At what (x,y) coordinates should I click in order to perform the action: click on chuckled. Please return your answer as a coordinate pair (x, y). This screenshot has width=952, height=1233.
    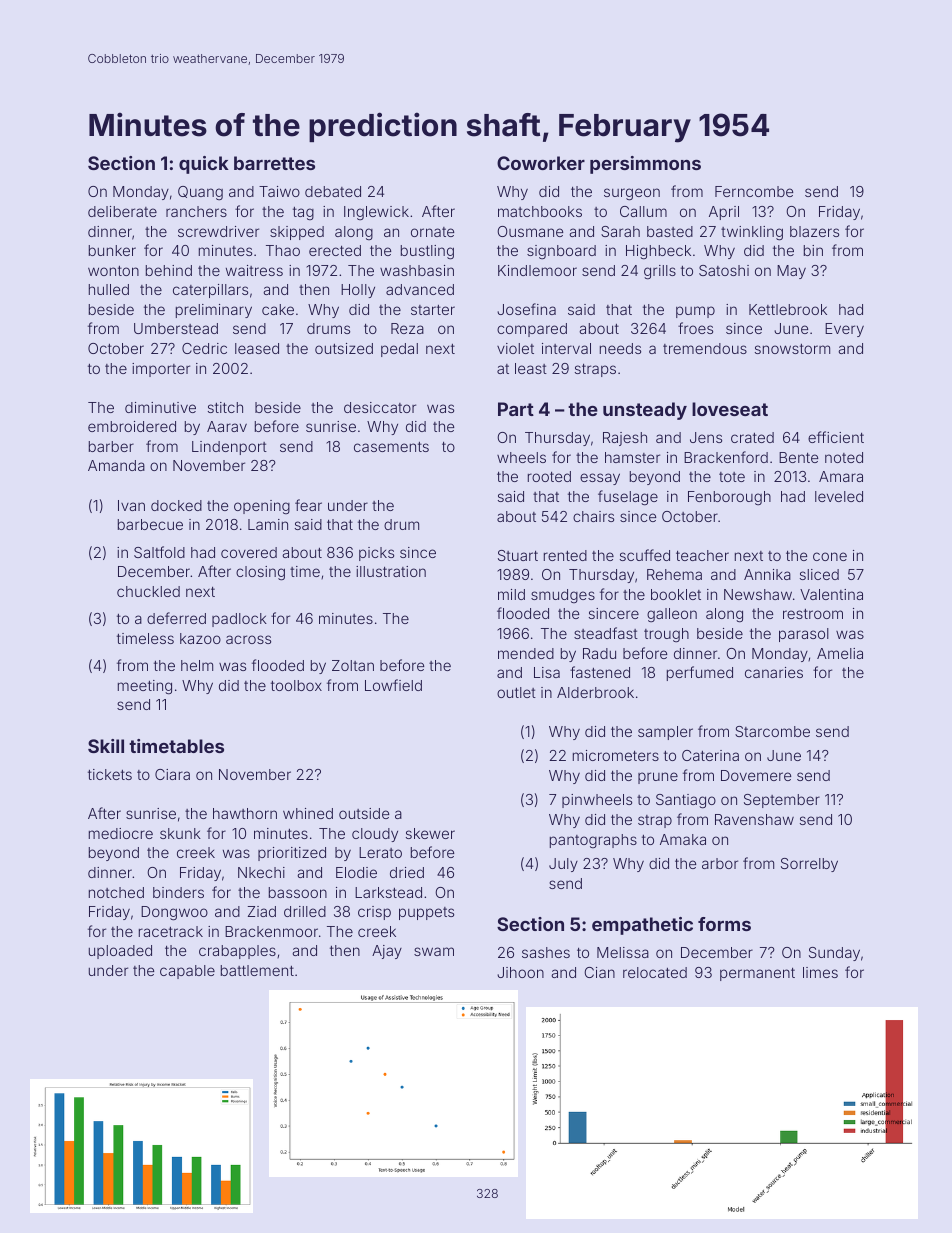
    Looking at the image, I should click on (148, 591).
